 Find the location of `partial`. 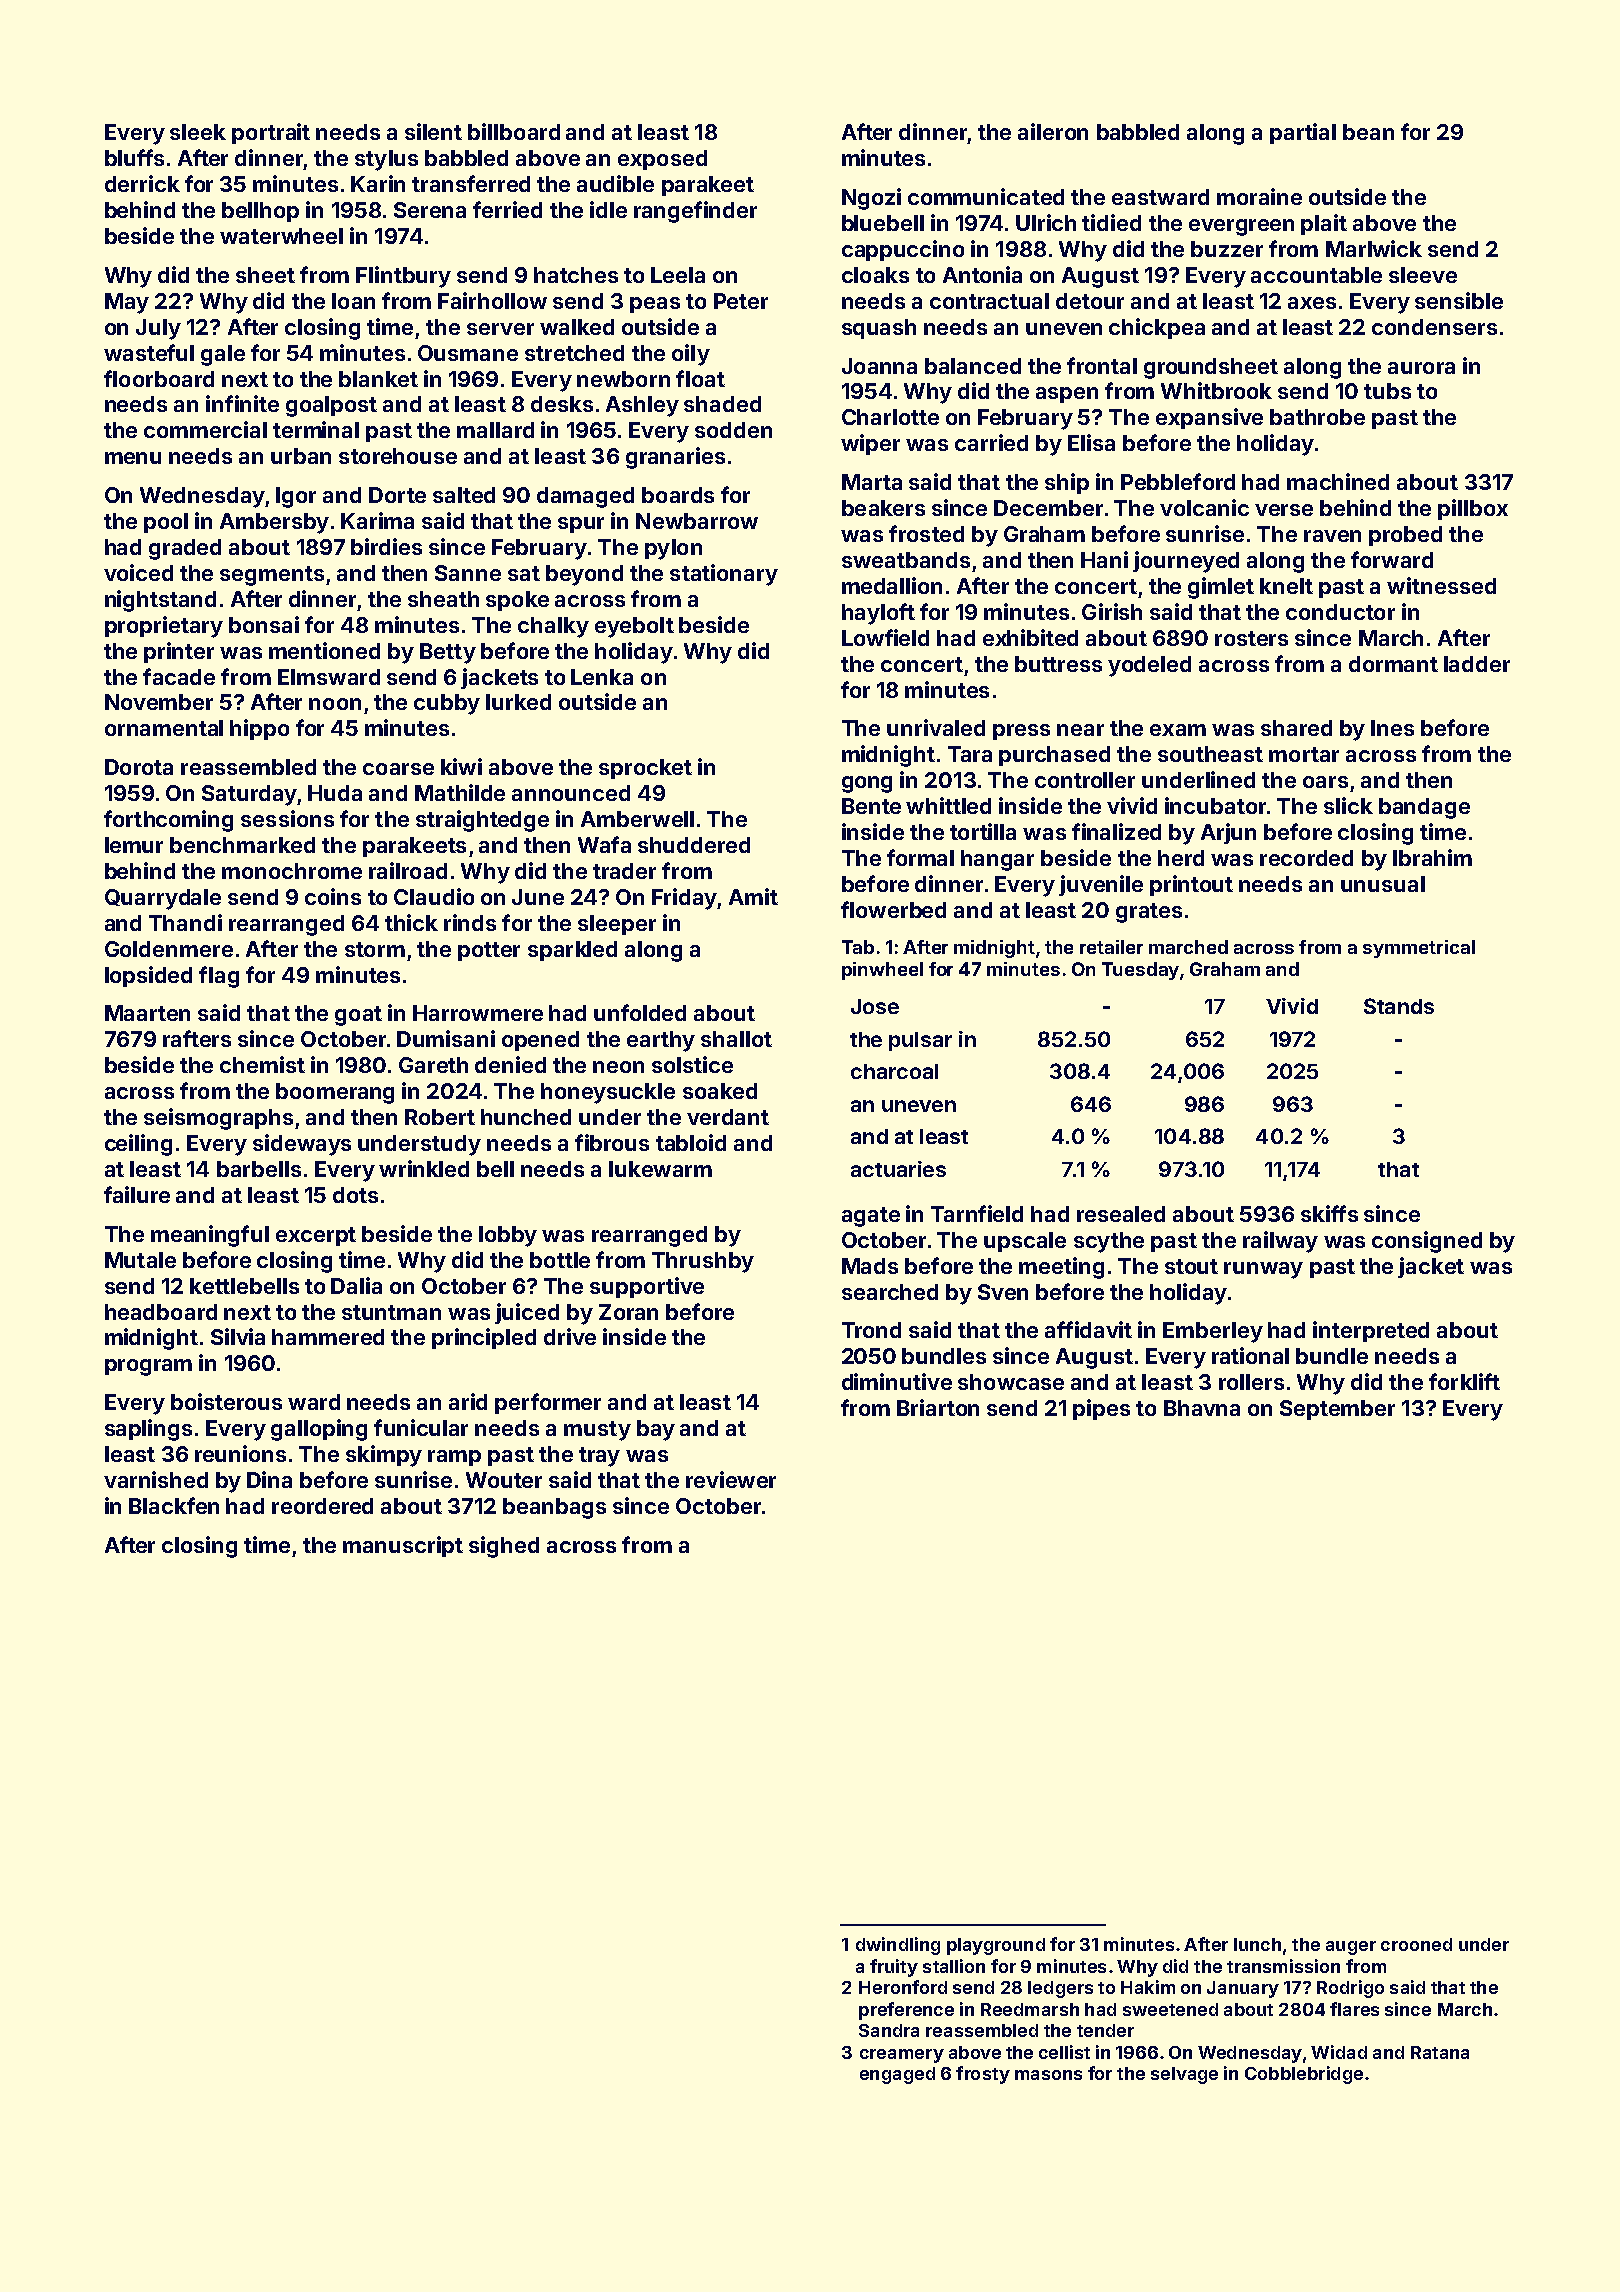

partial is located at coordinates (1303, 133).
